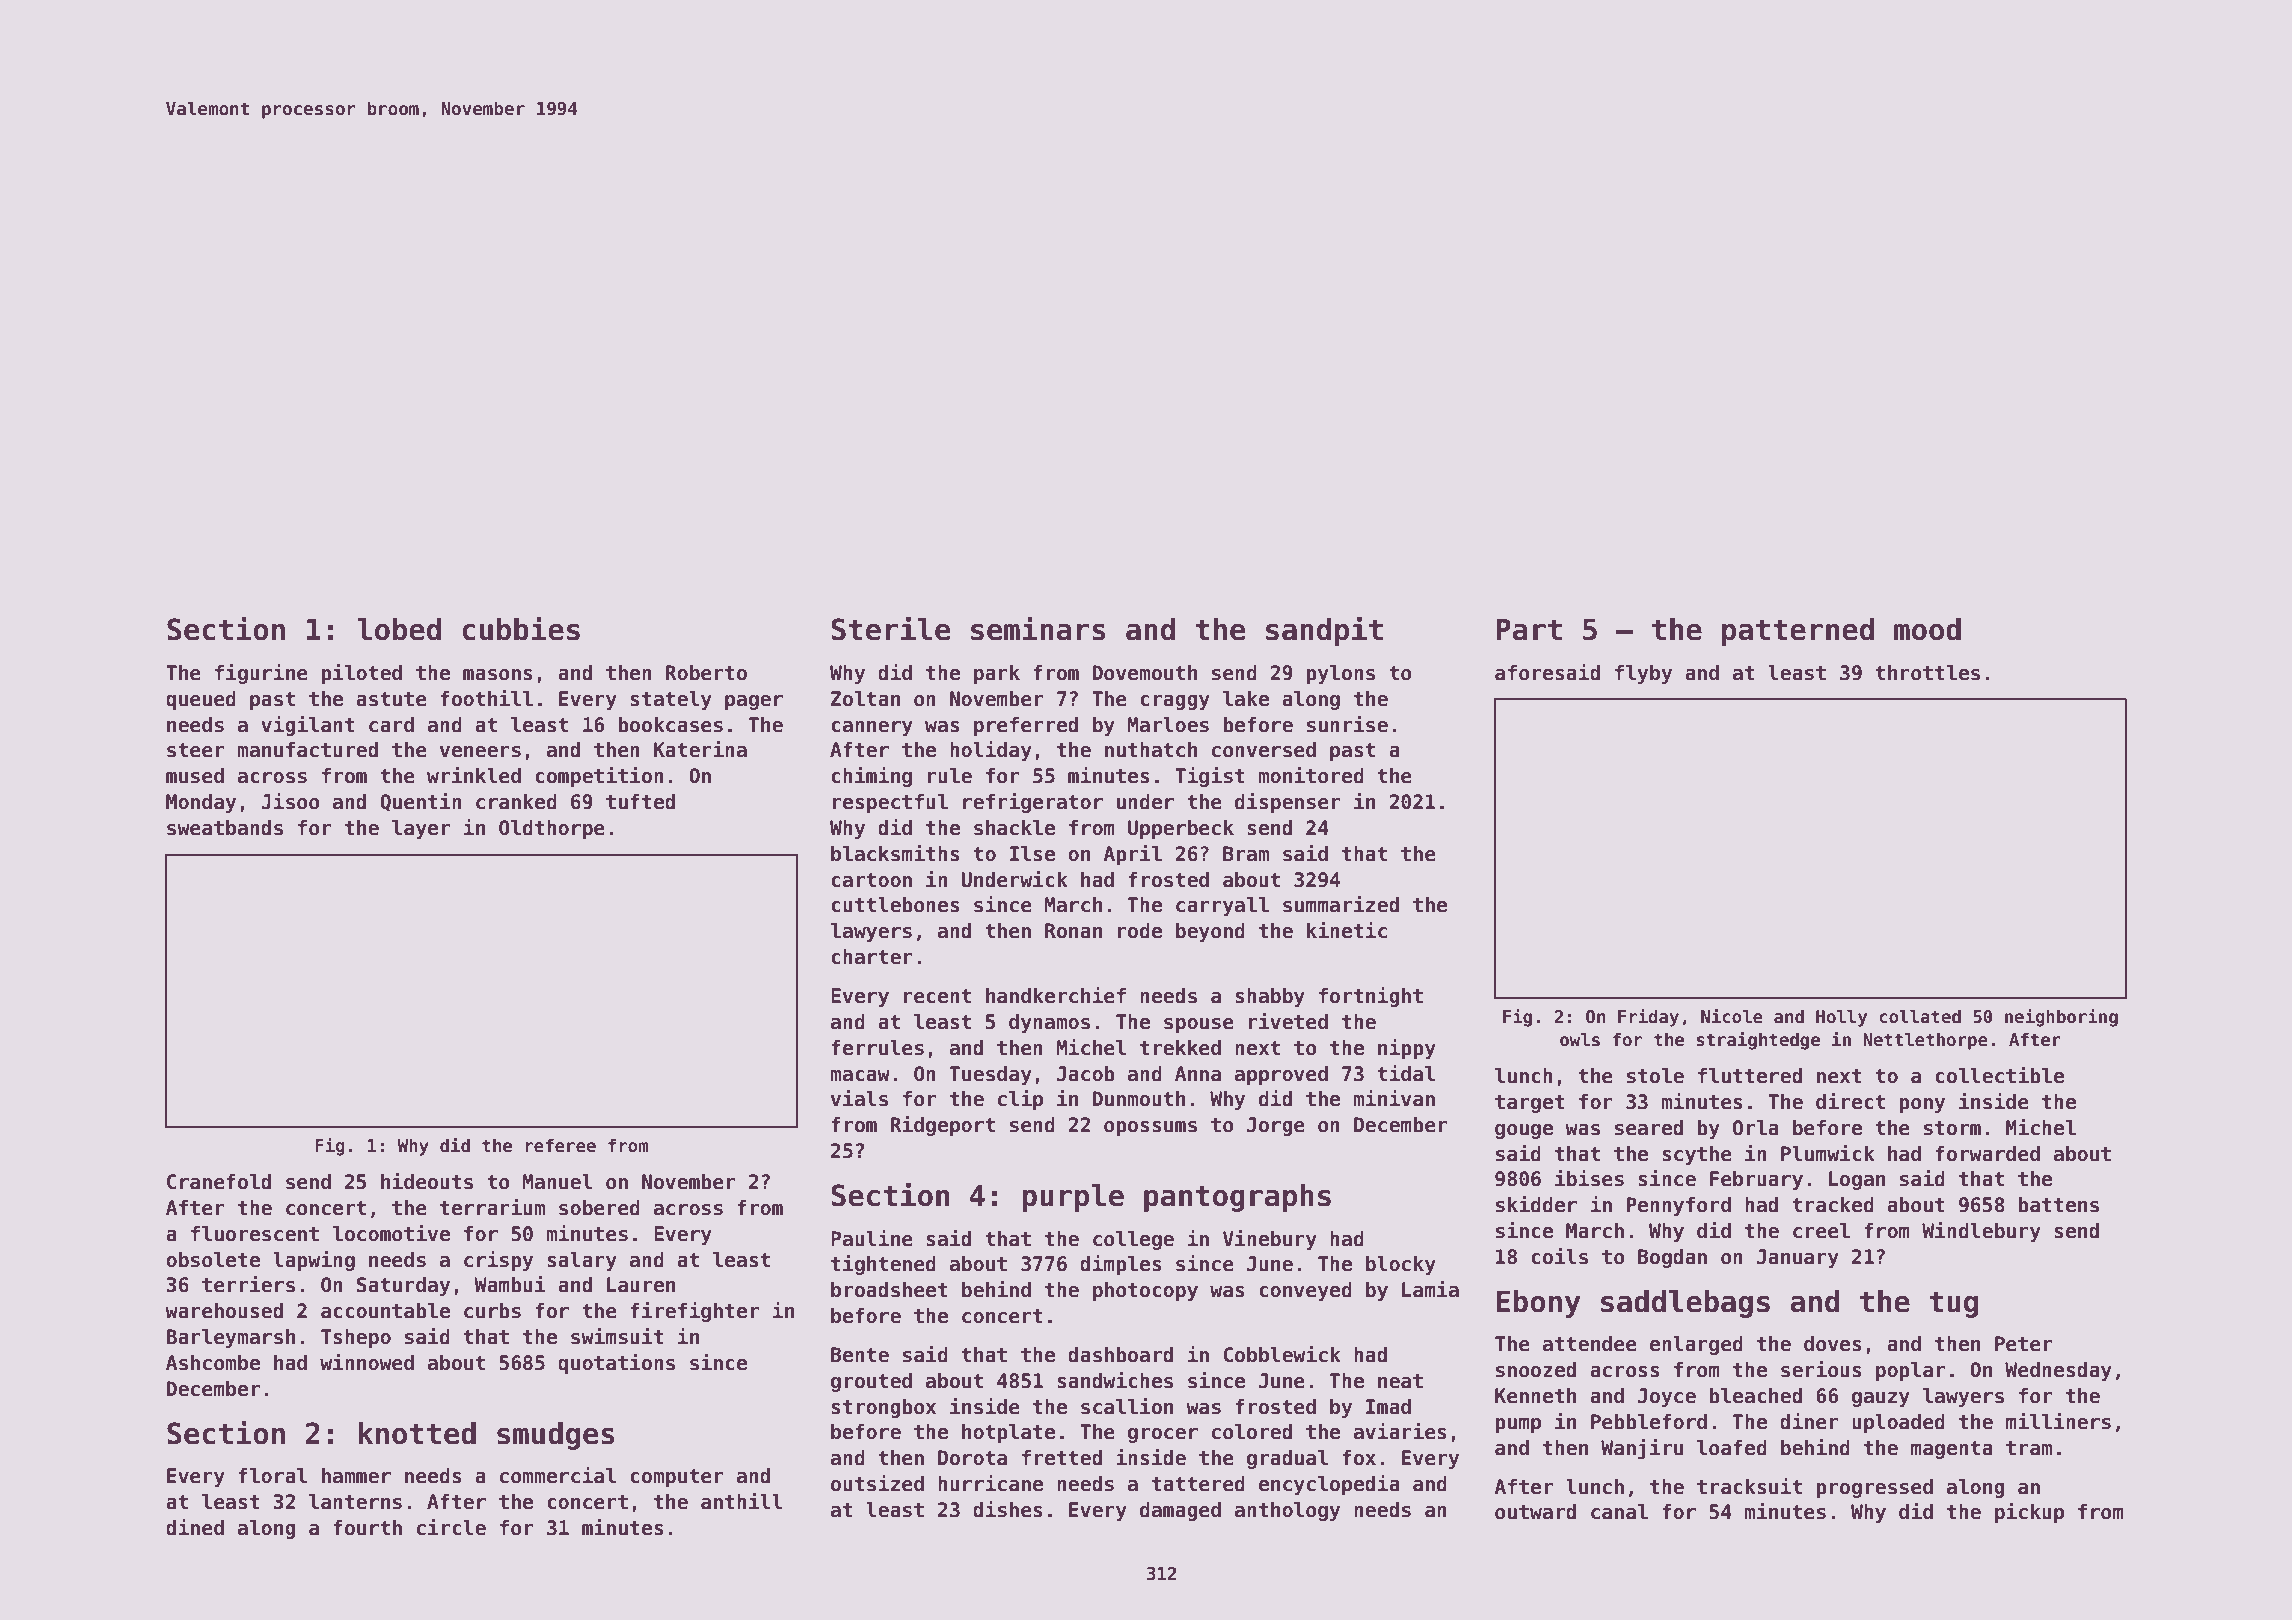 This screenshot has width=2292, height=1620. Describe the element at coordinates (582, 1261) in the screenshot. I see `salary` at that location.
